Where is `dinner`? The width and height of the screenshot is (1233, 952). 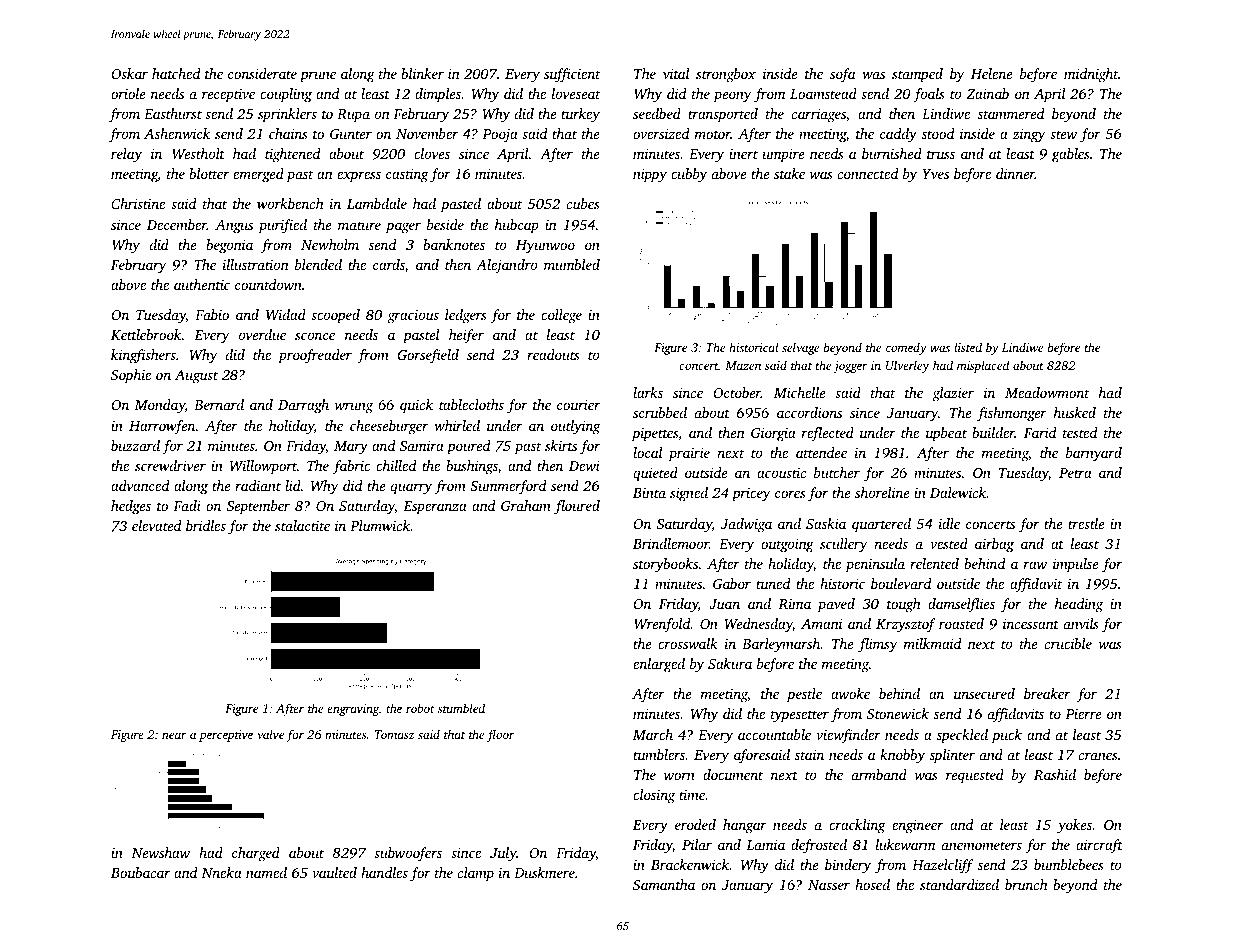 dinner is located at coordinates (1015, 173).
